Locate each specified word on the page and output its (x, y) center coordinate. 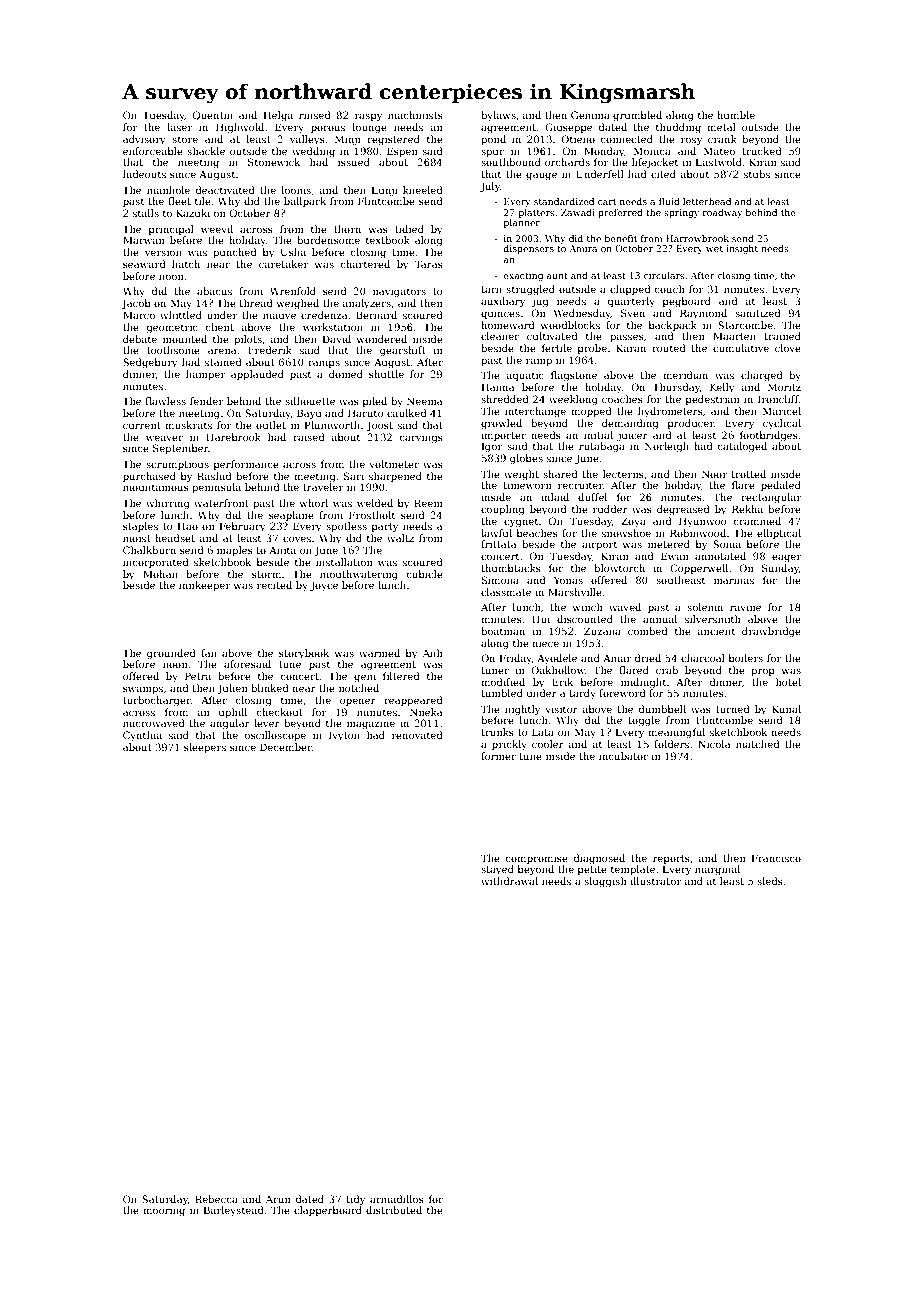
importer (503, 436)
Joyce (324, 586)
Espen (402, 152)
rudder (610, 509)
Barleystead (234, 1211)
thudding (678, 128)
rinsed (315, 115)
